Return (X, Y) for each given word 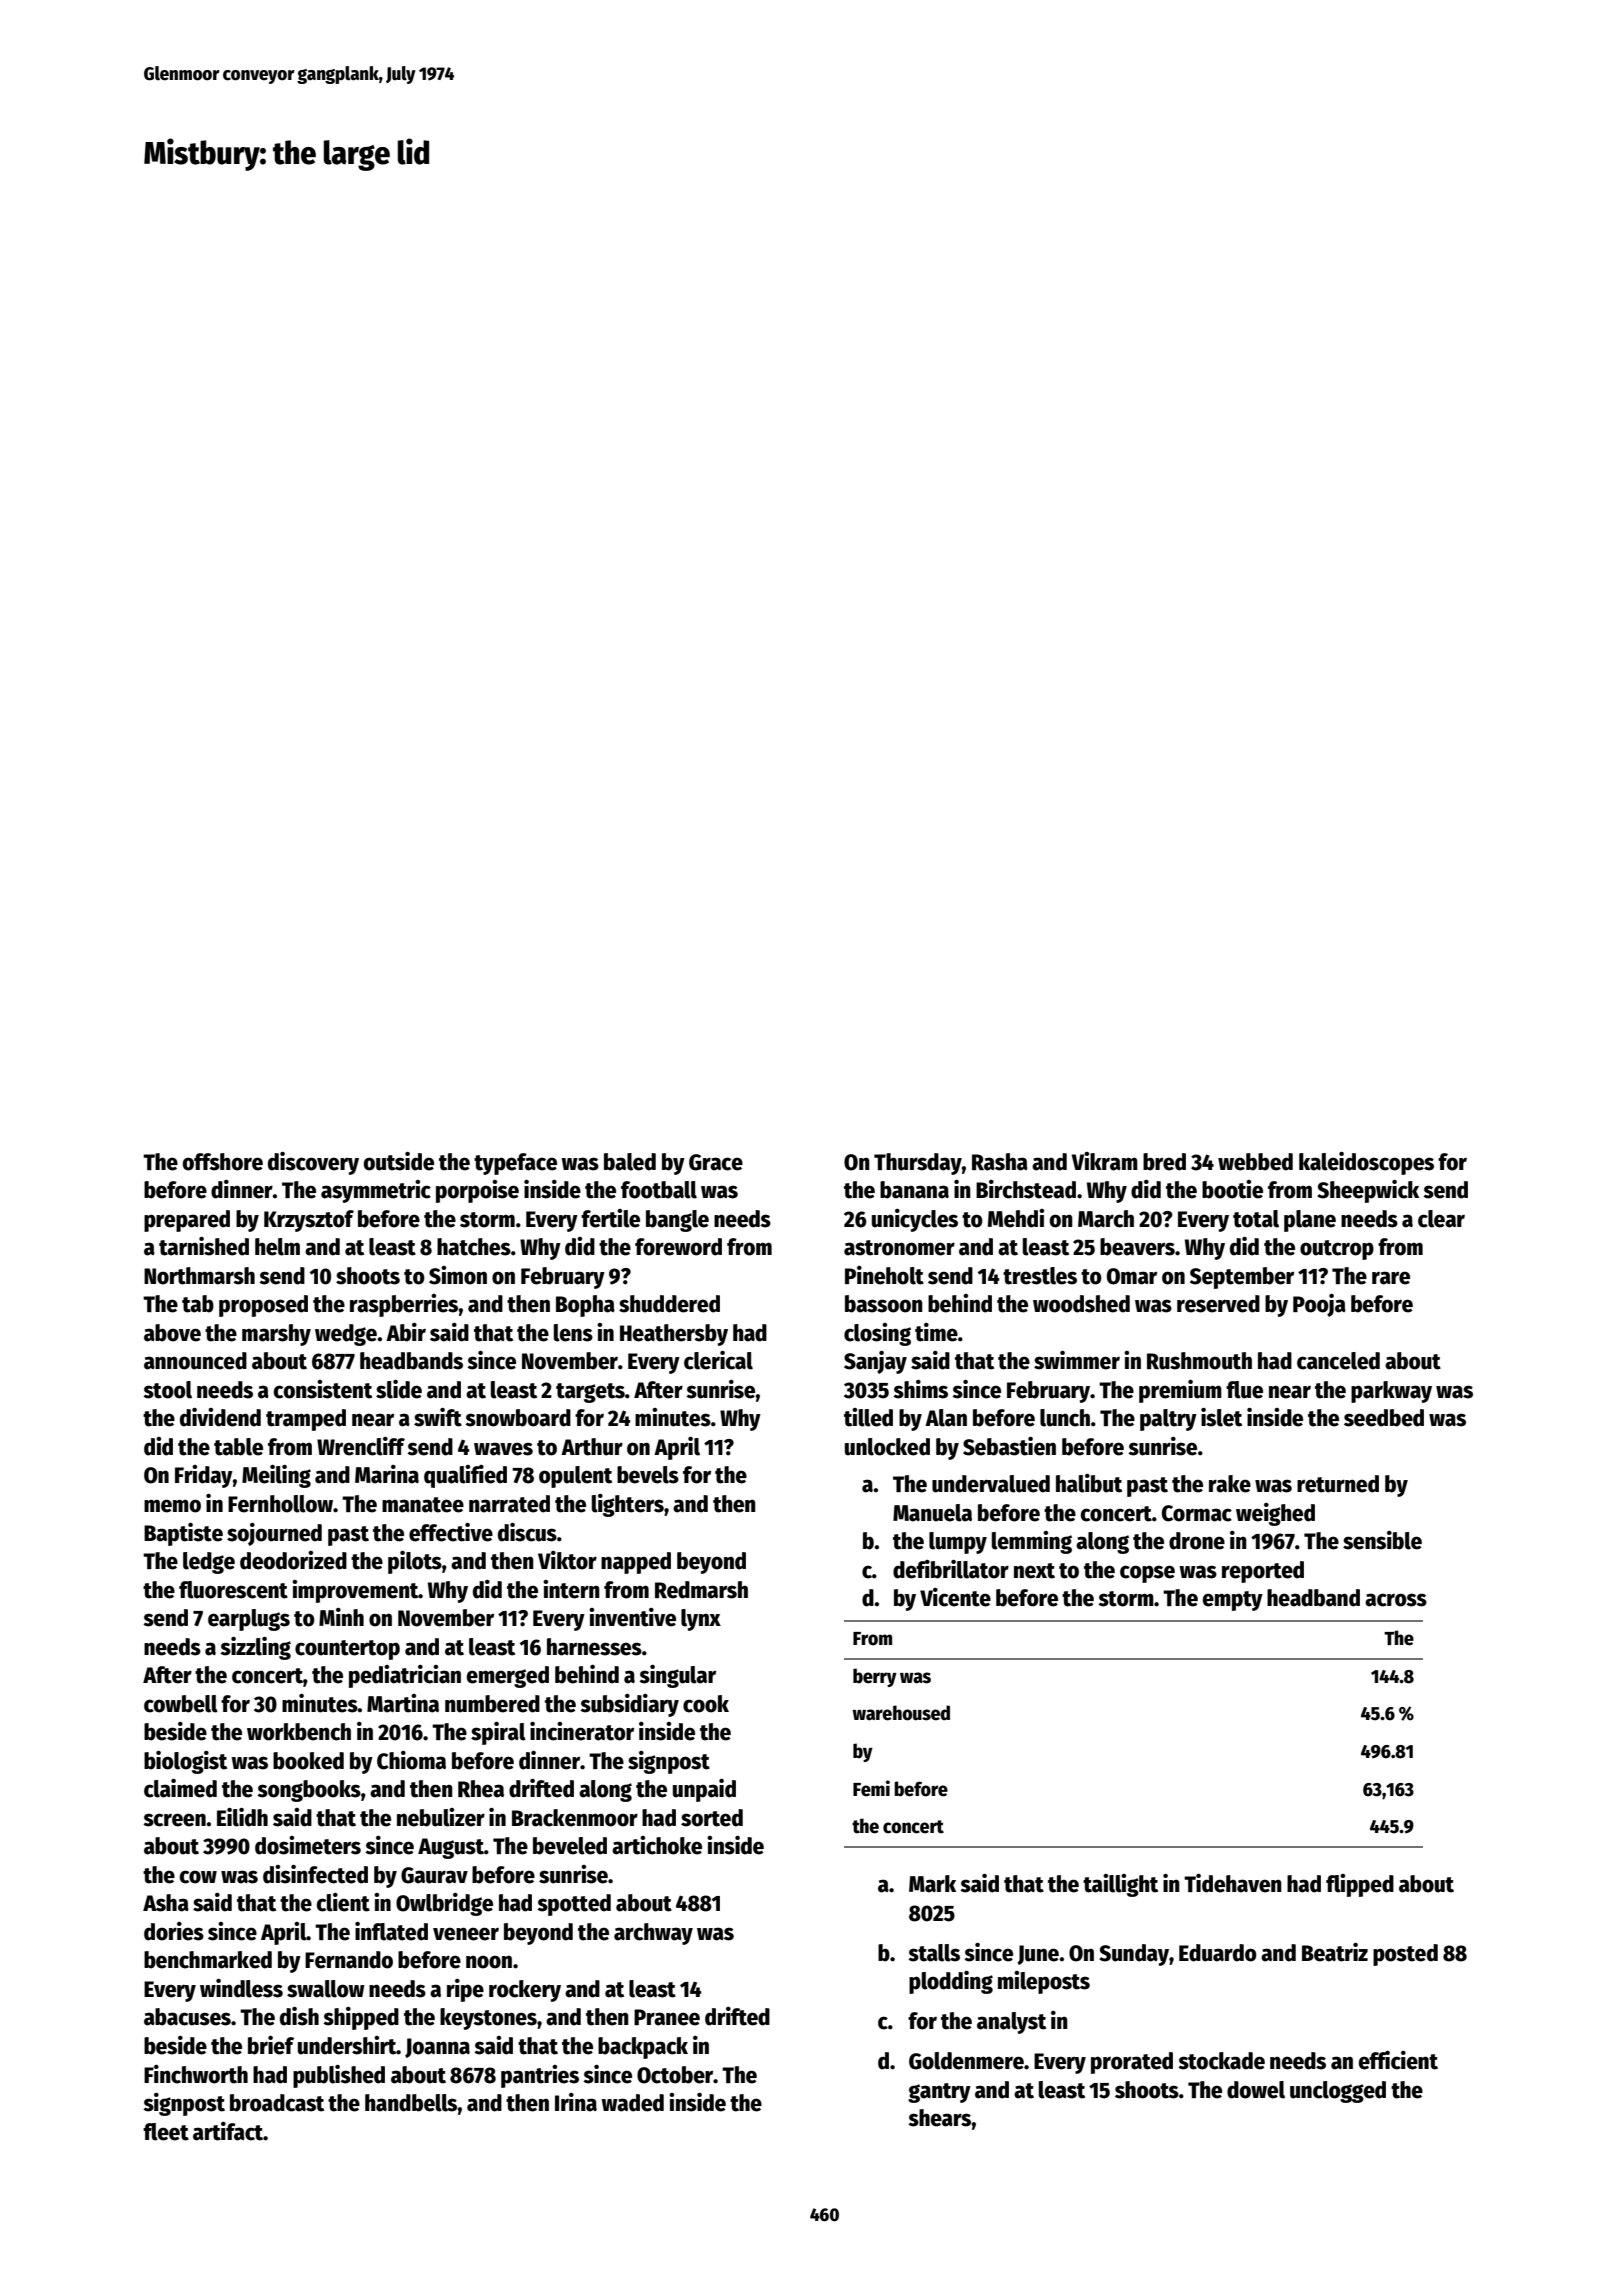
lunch (1065, 1418)
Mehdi (1016, 1218)
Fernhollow (280, 1504)
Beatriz (1335, 1952)
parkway (1391, 1392)
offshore (223, 1162)
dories (174, 1931)
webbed (1255, 1162)
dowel (1256, 2090)
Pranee (667, 2017)
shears (939, 2118)
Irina (576, 2102)
